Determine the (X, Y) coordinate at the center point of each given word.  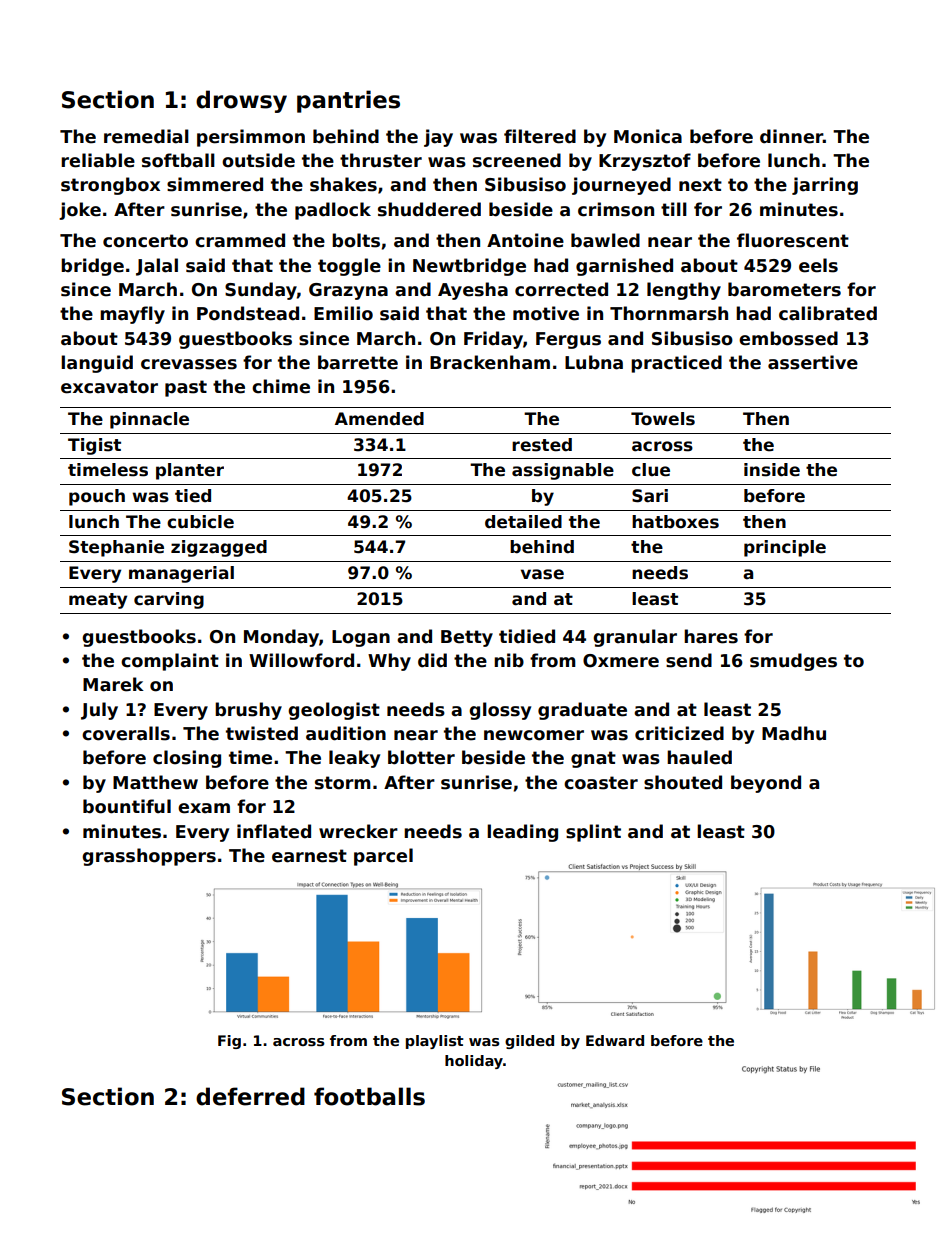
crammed (240, 240)
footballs (369, 1096)
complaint (170, 662)
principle (785, 548)
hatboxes (675, 522)
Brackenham (490, 362)
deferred (250, 1096)
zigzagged (219, 548)
